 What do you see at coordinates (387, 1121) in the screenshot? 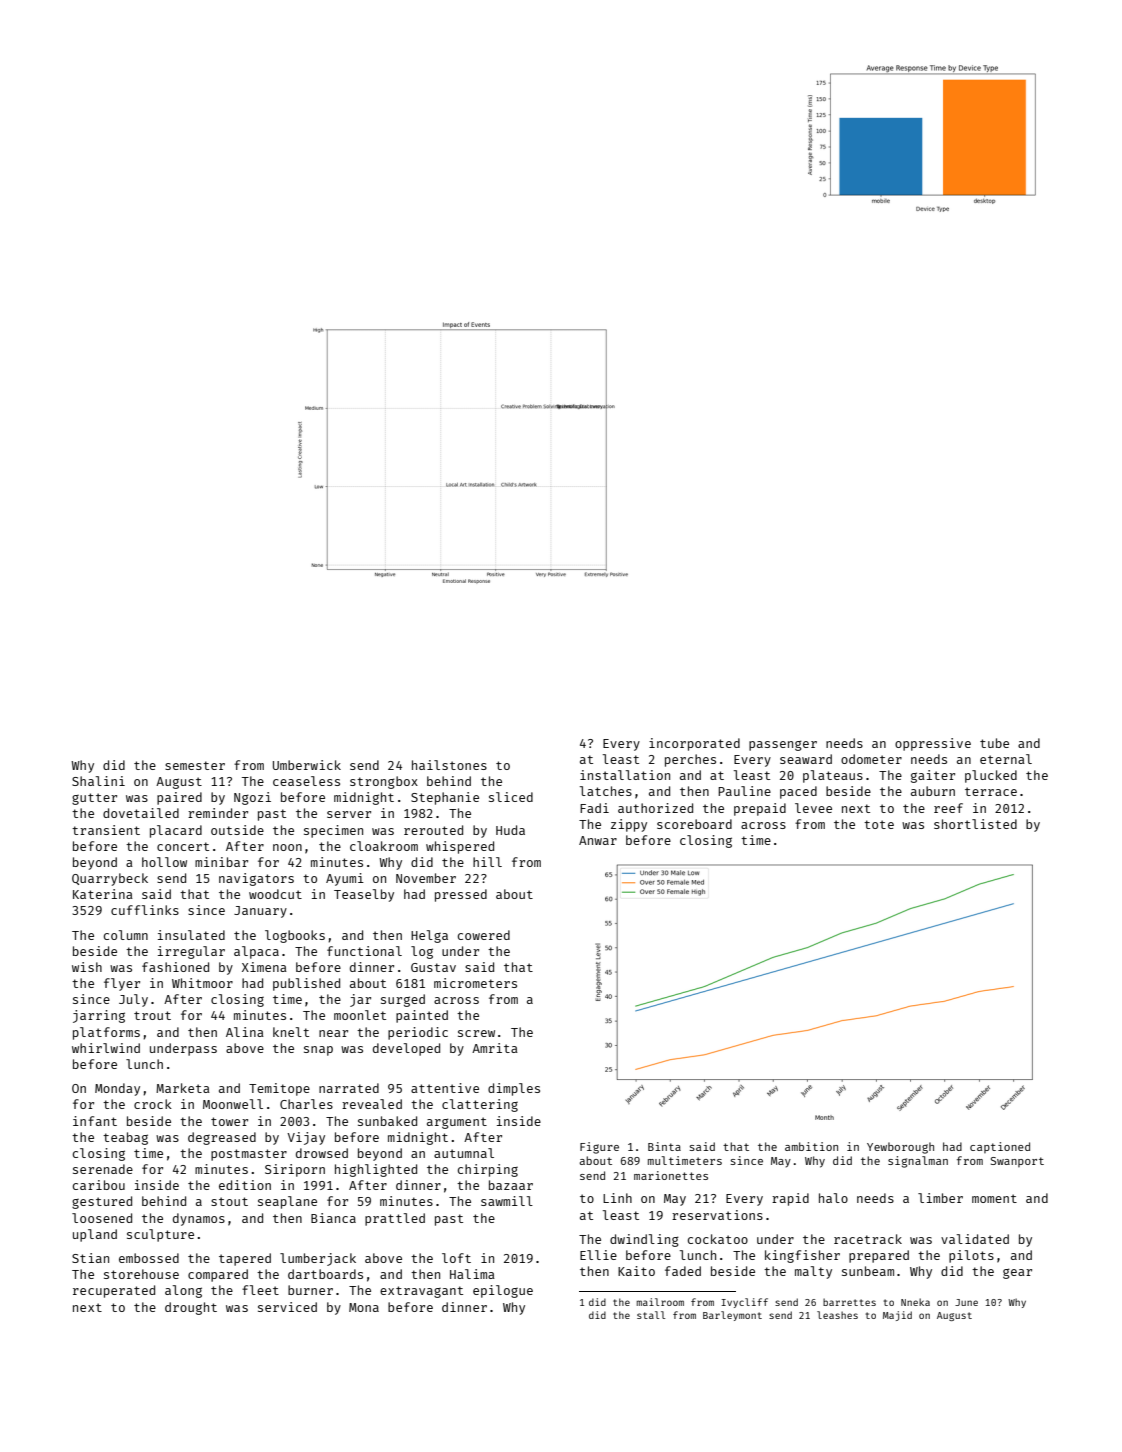
I see `sunbaked` at bounding box center [387, 1121].
